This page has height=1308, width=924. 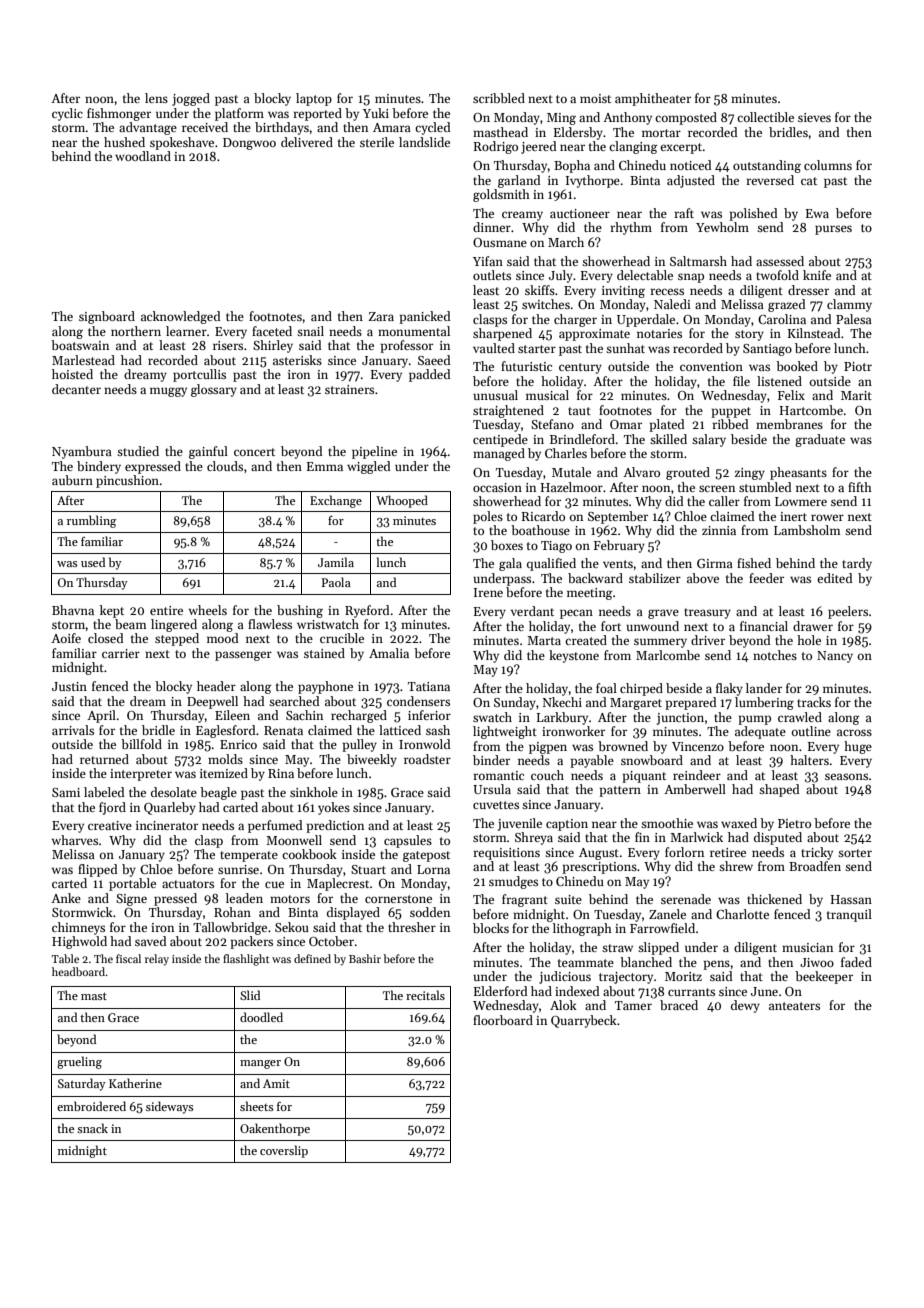 What do you see at coordinates (127, 481) in the page?
I see `pincushion` at bounding box center [127, 481].
